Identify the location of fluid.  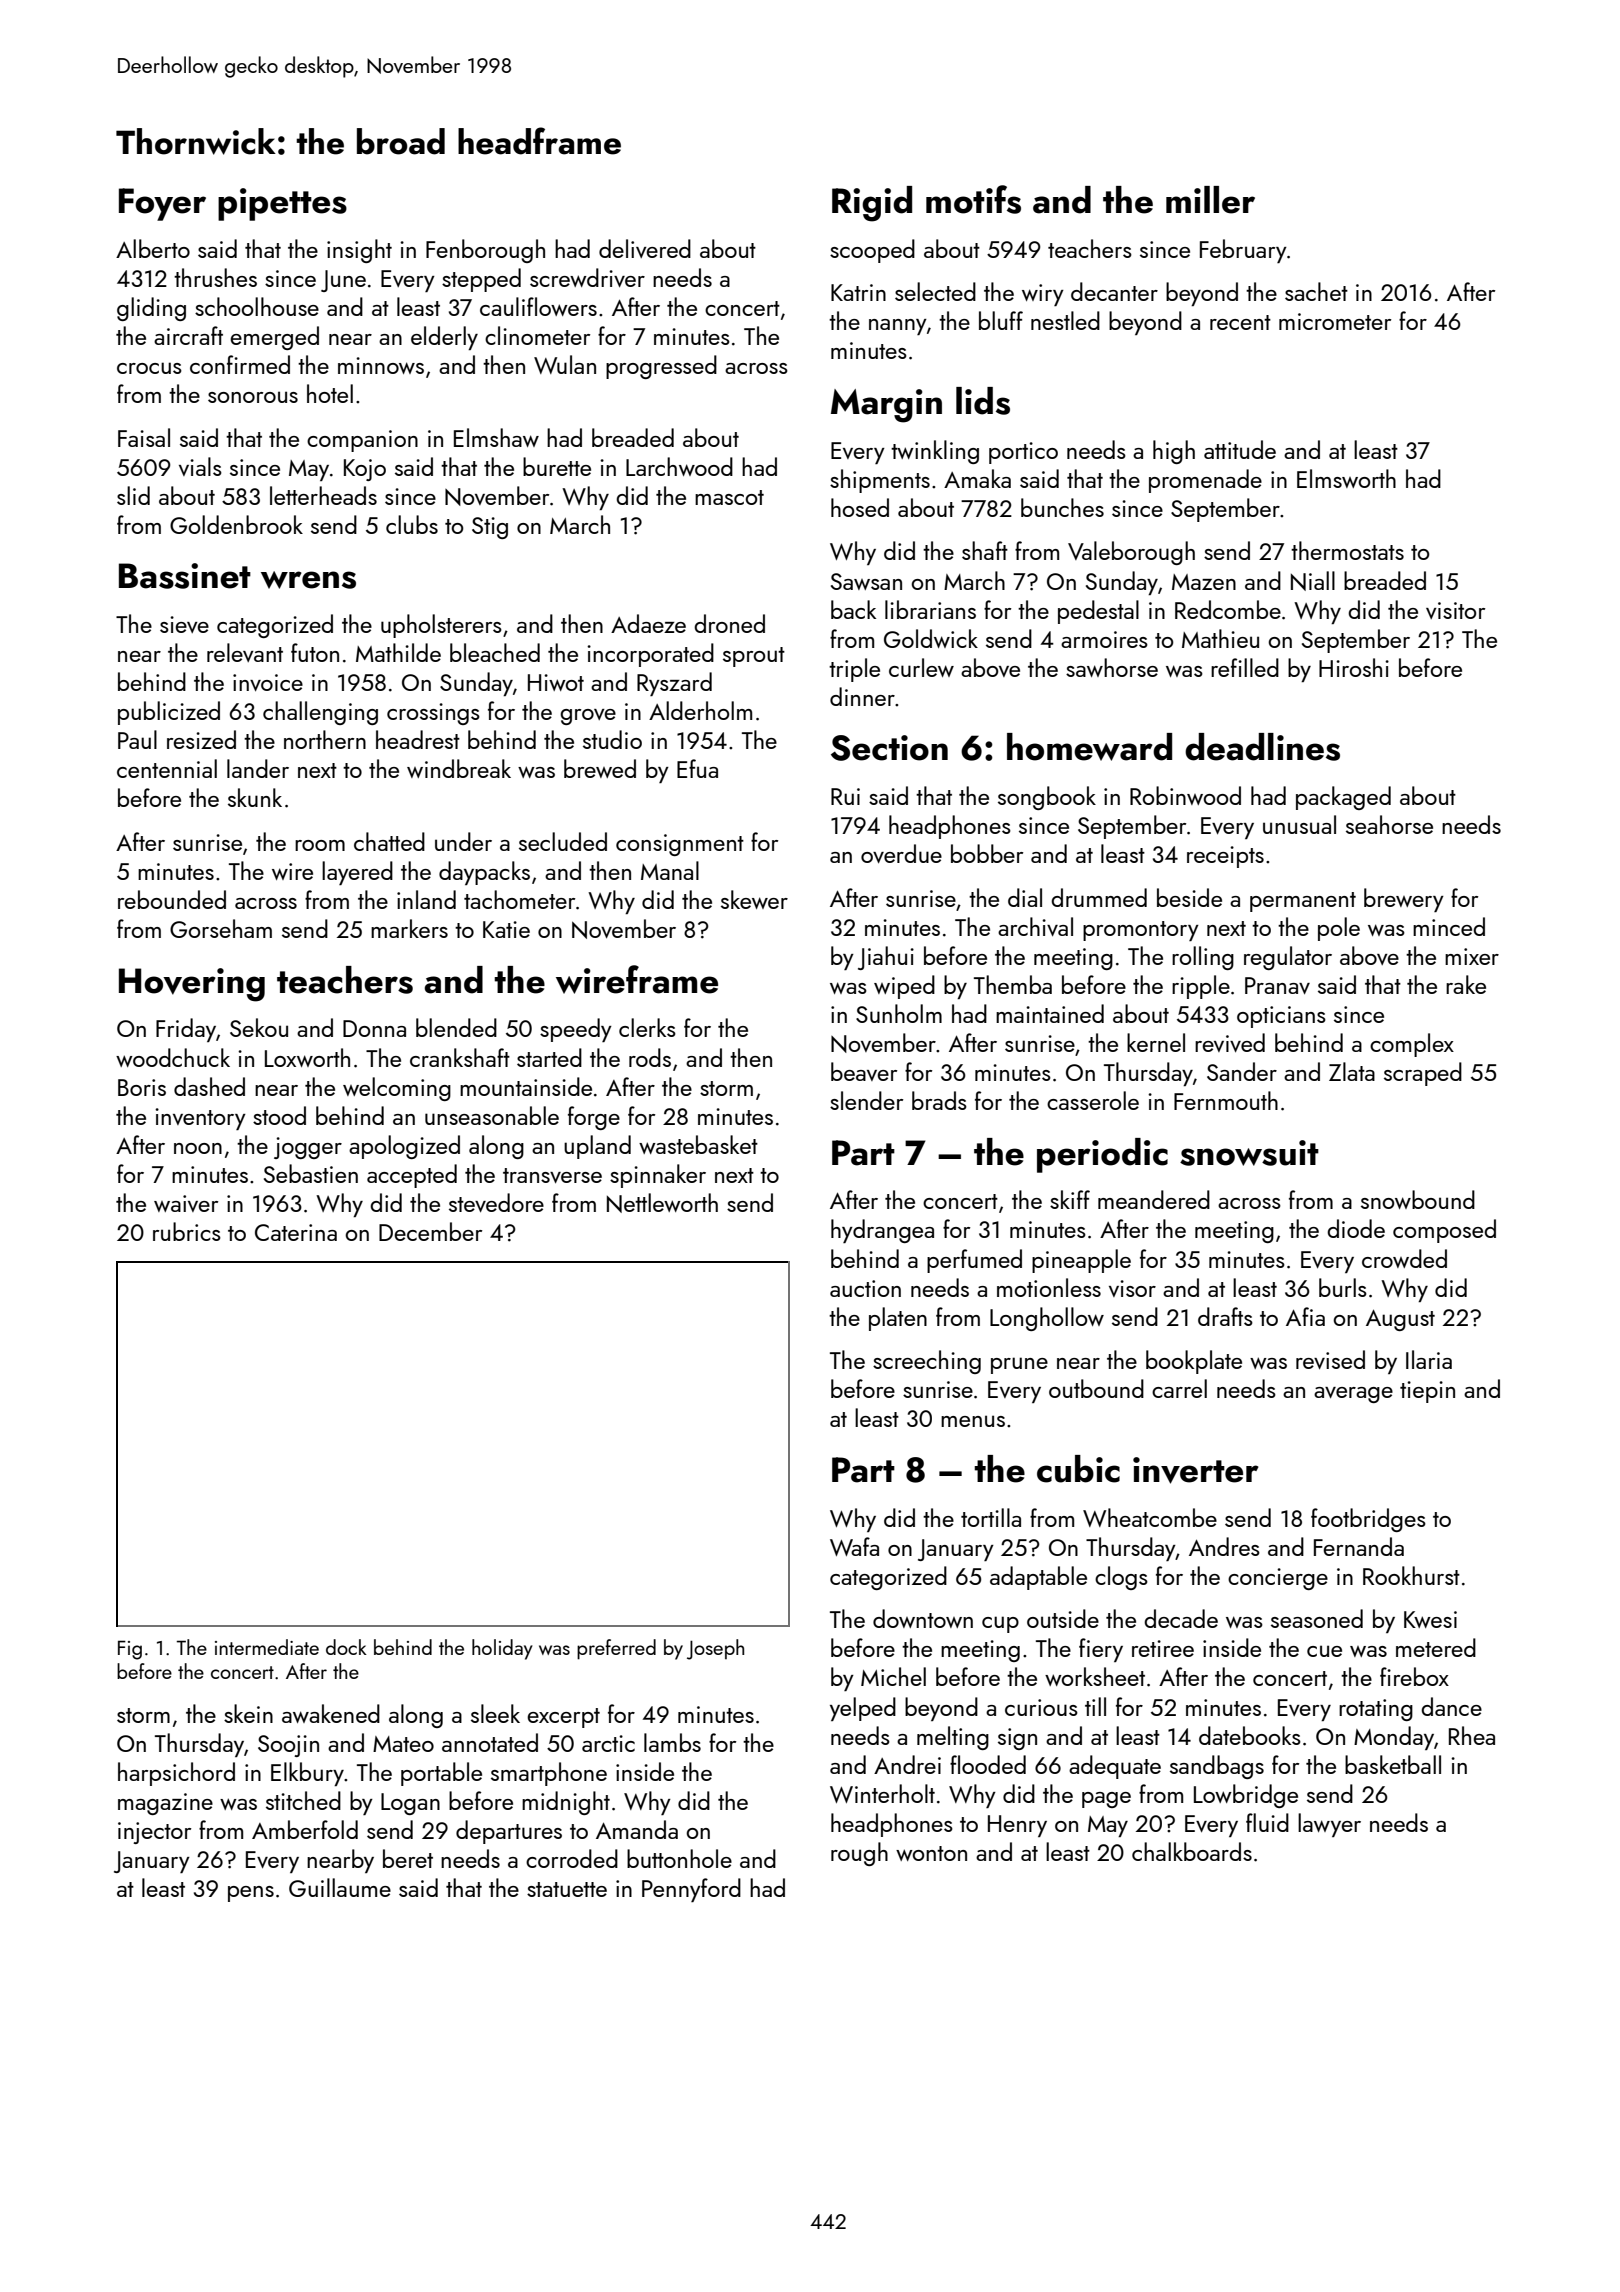
(1267, 1822).
